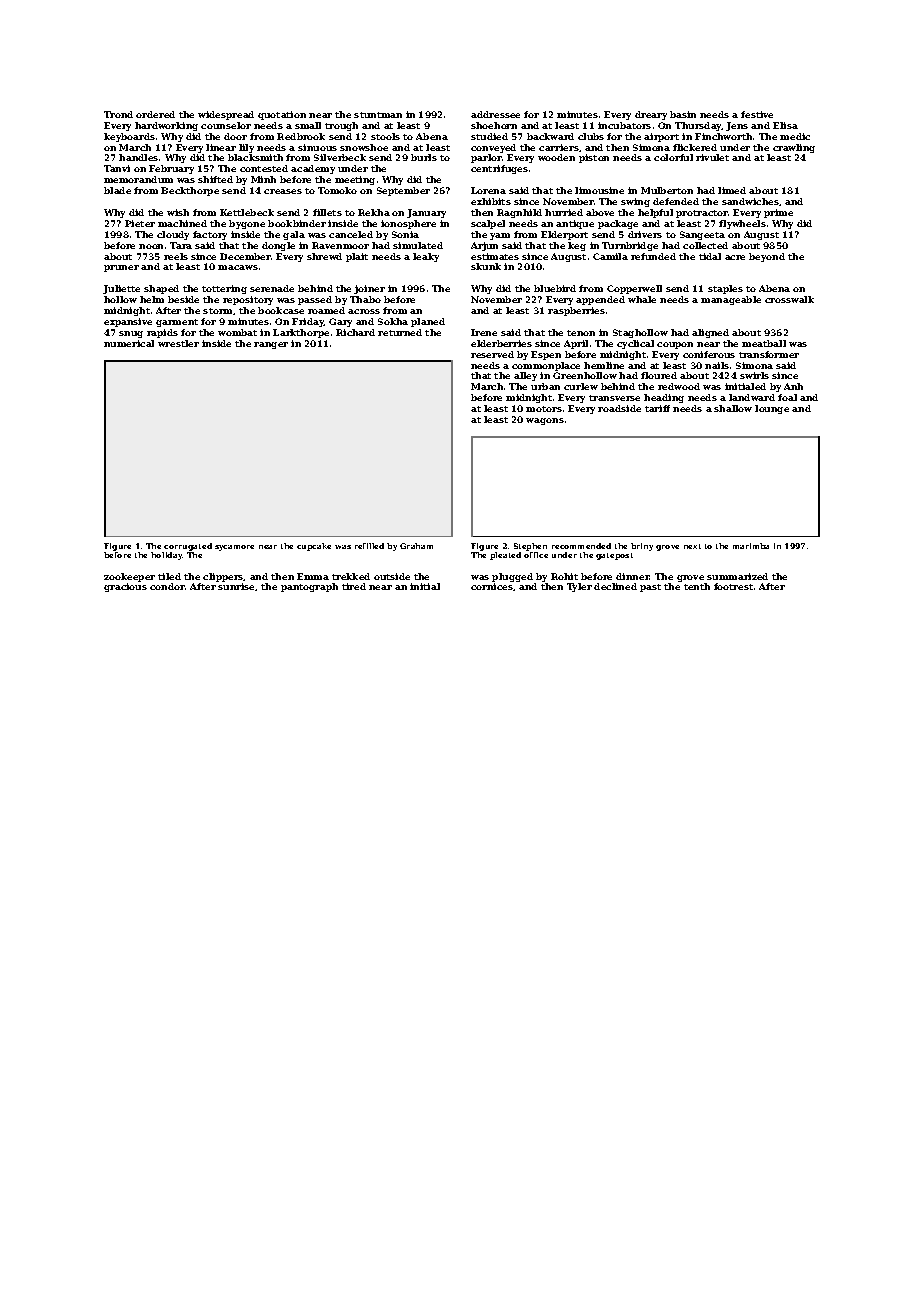 This screenshot has width=924, height=1308. I want to click on medic, so click(795, 136).
